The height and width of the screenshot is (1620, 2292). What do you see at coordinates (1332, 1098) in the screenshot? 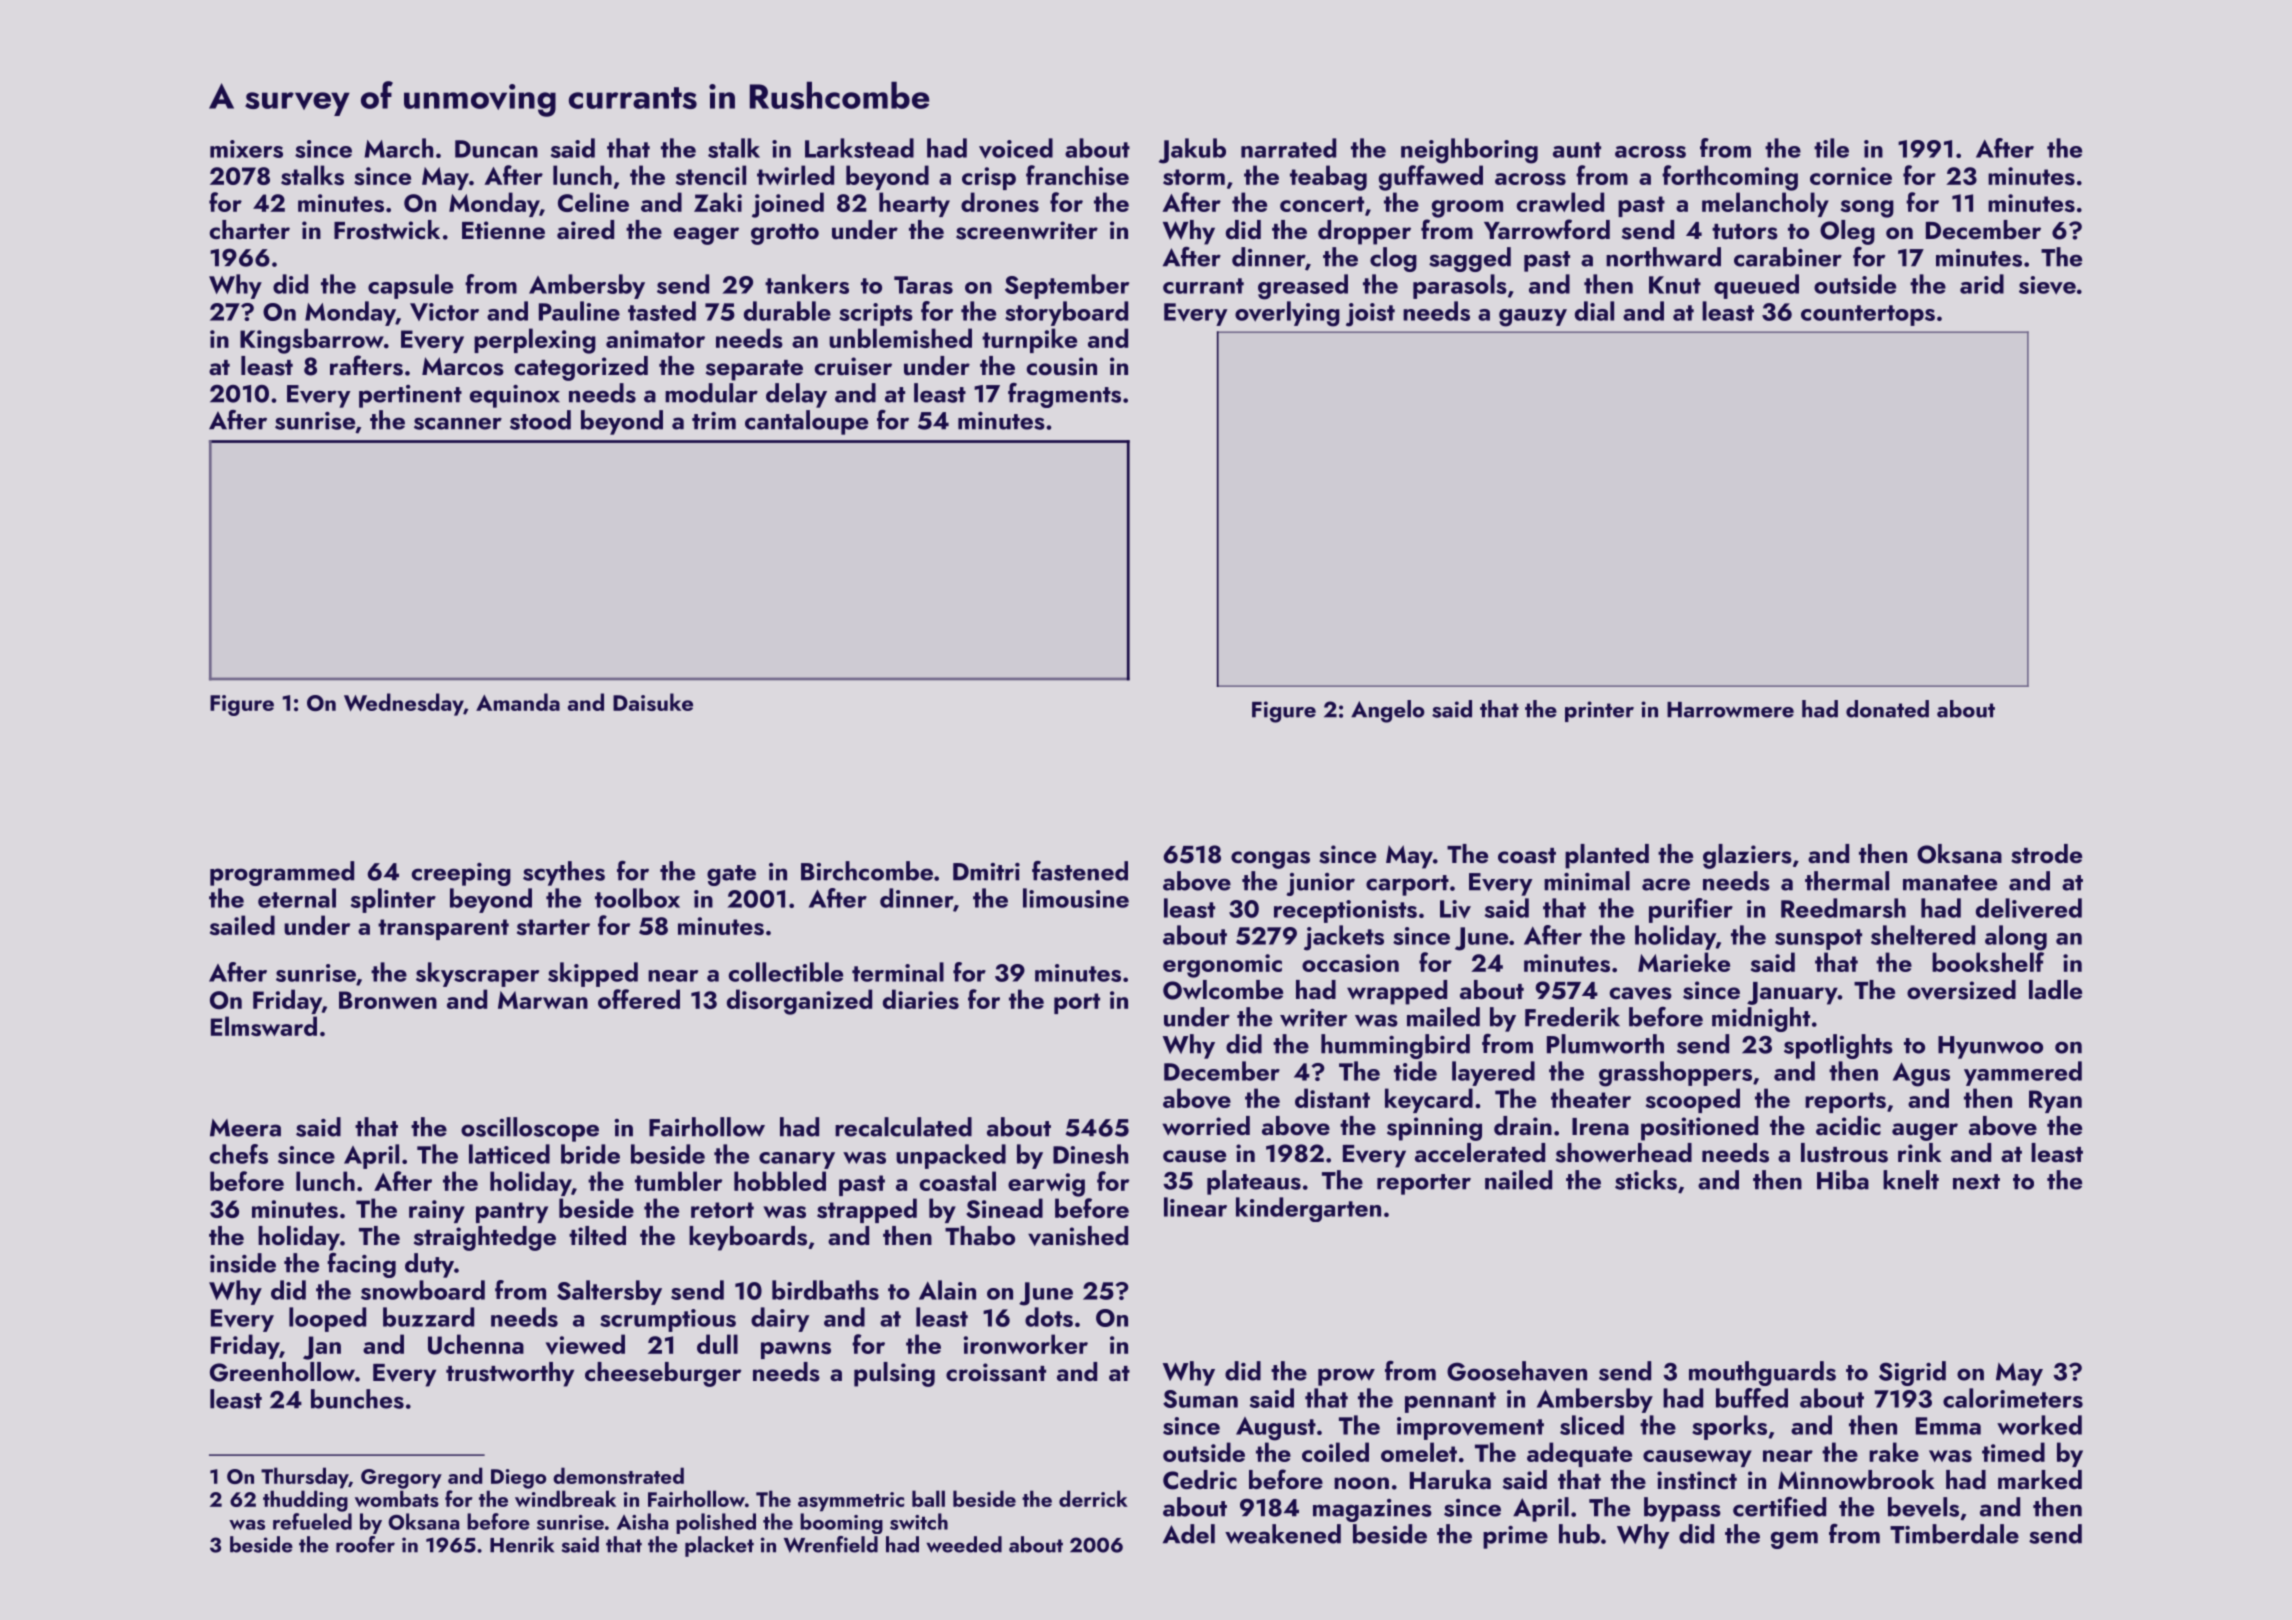
I see `distant` at bounding box center [1332, 1098].
